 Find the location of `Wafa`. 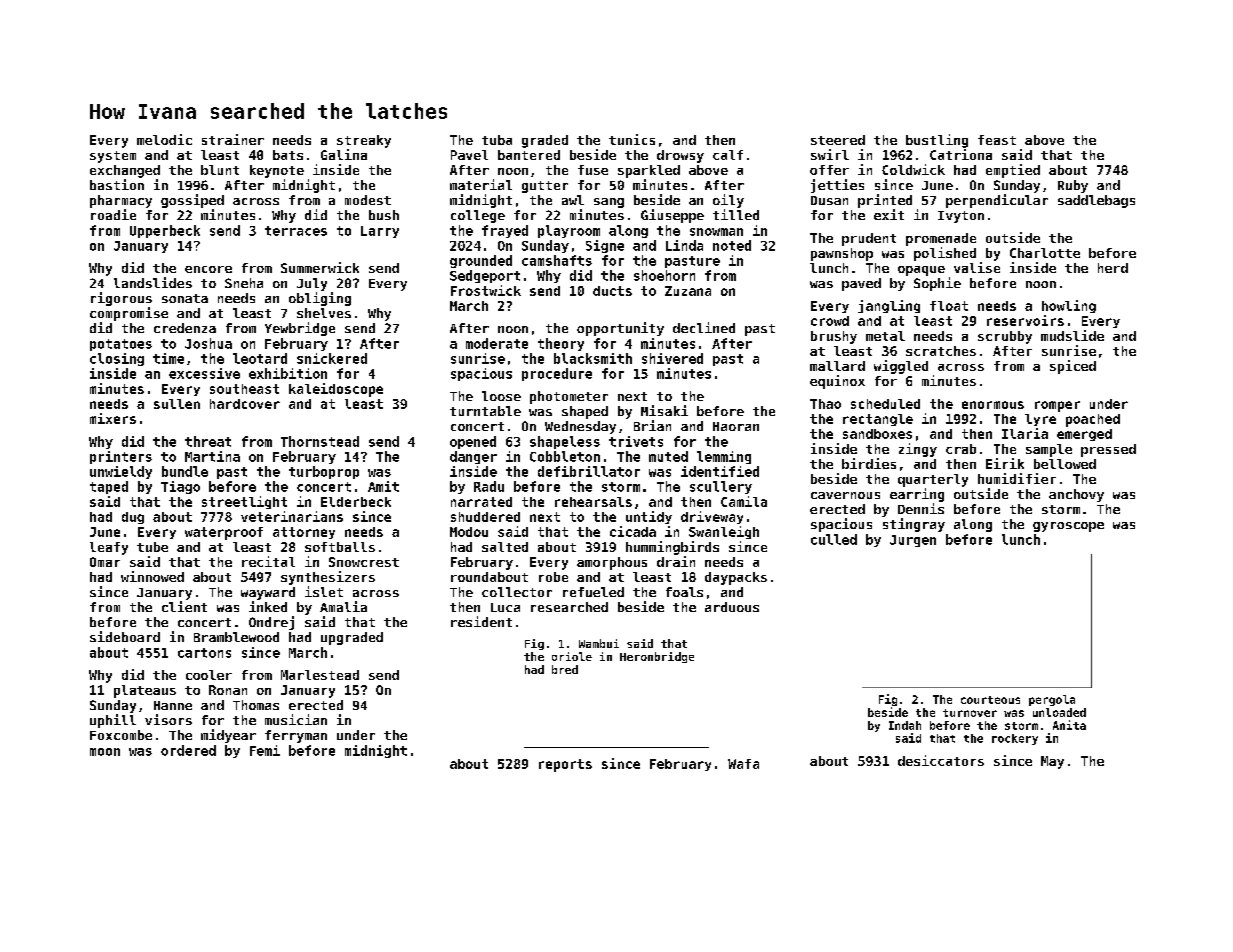

Wafa is located at coordinates (743, 764).
